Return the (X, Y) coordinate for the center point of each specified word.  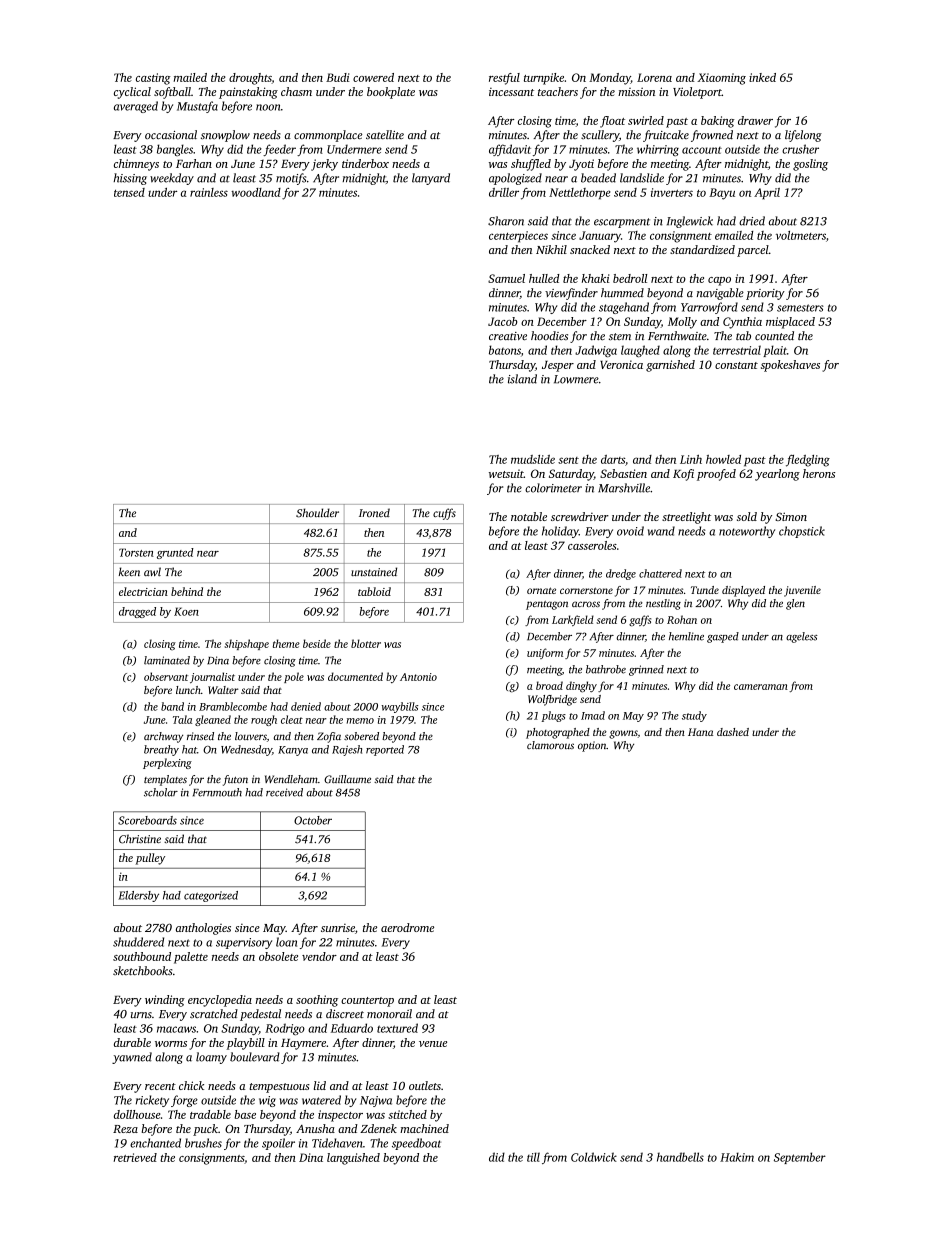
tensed (129, 192)
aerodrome (407, 927)
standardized (702, 249)
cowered (373, 77)
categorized (211, 896)
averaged (136, 107)
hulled (544, 278)
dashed (733, 732)
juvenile (802, 591)
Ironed (374, 512)
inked (762, 77)
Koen (186, 611)
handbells (680, 1157)
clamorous (550, 745)
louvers (251, 736)
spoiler (278, 1144)
